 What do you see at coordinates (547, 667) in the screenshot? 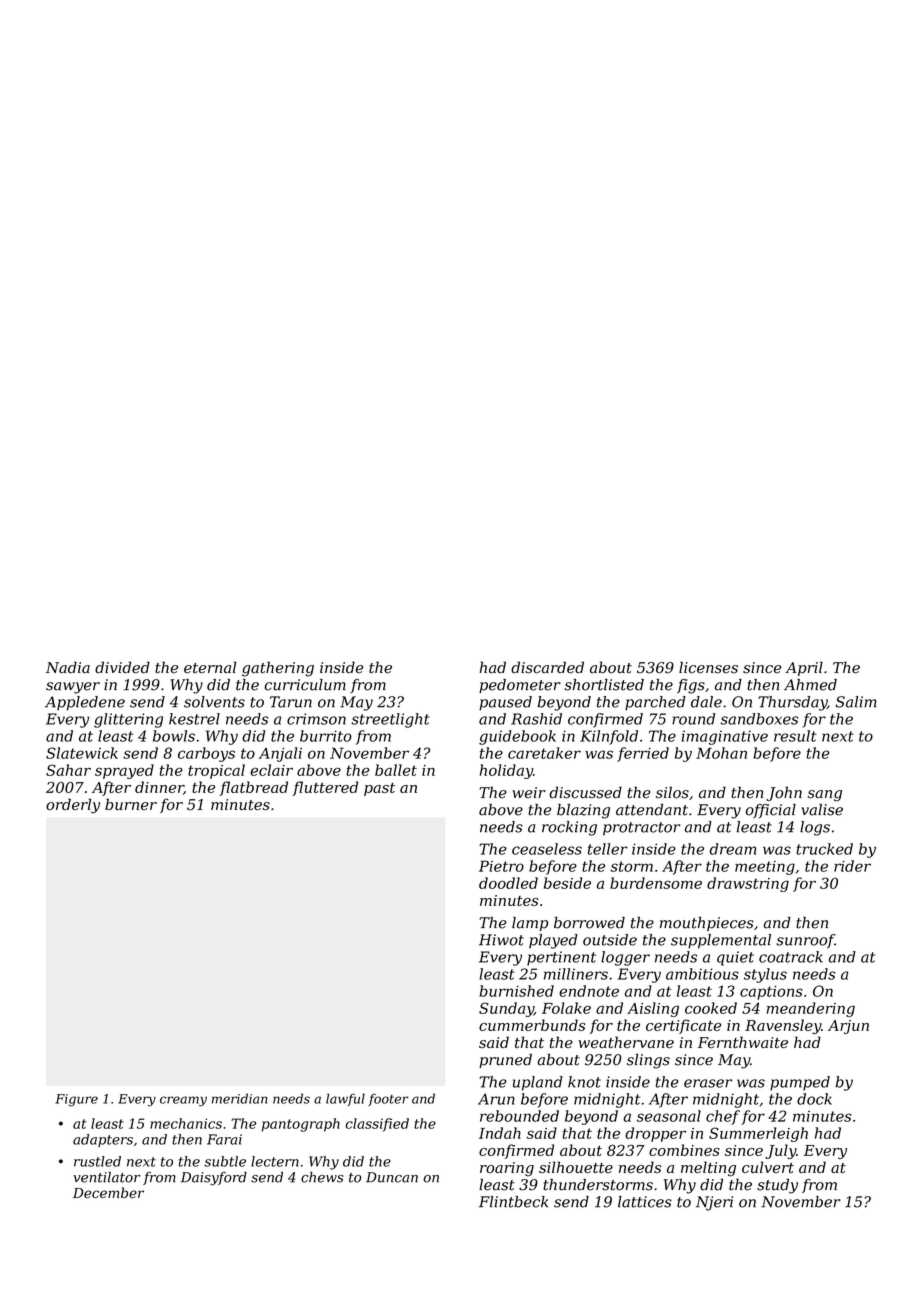
I see `discarded` at bounding box center [547, 667].
